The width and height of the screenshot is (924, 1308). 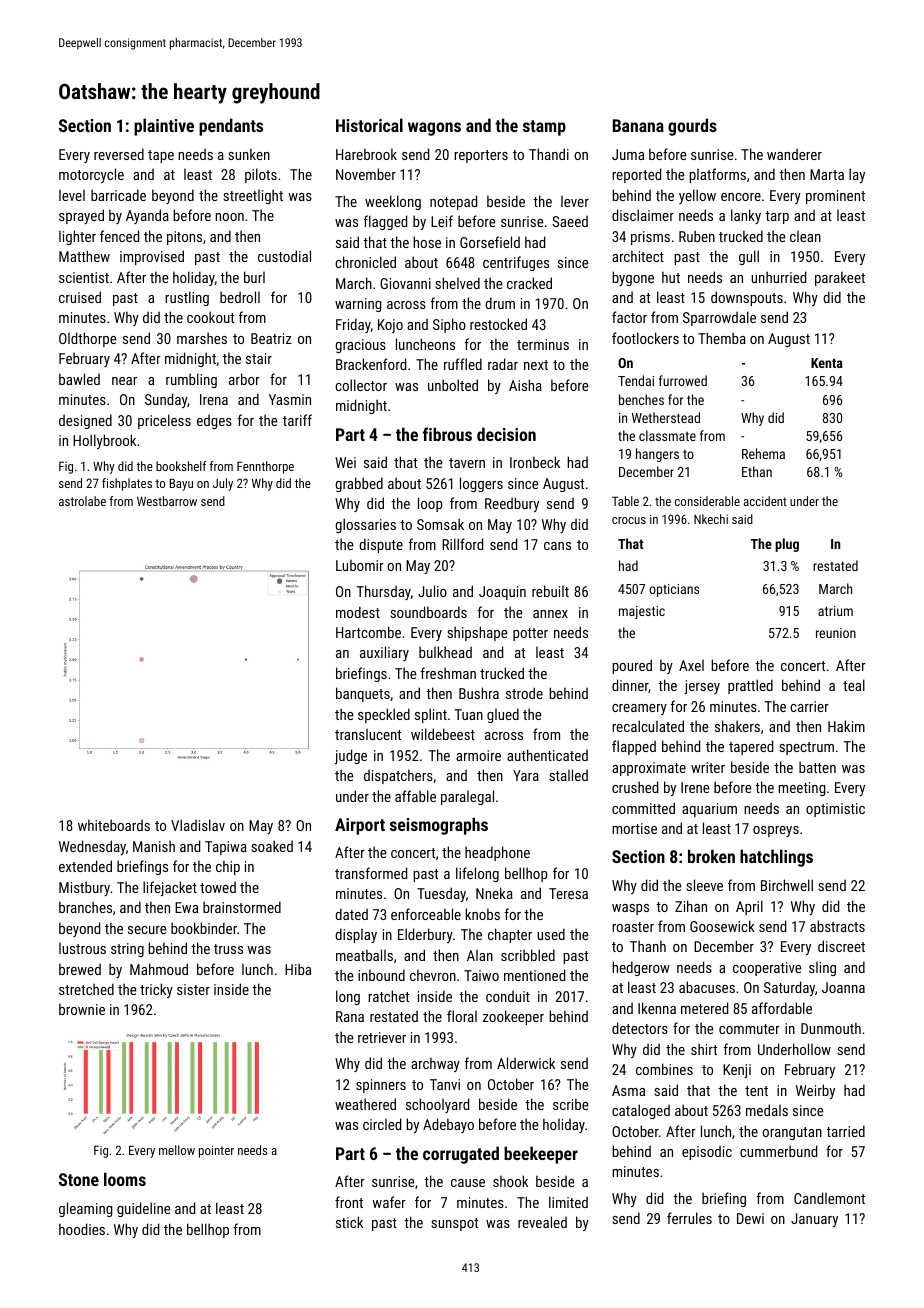 I want to click on gourds, so click(x=692, y=127).
